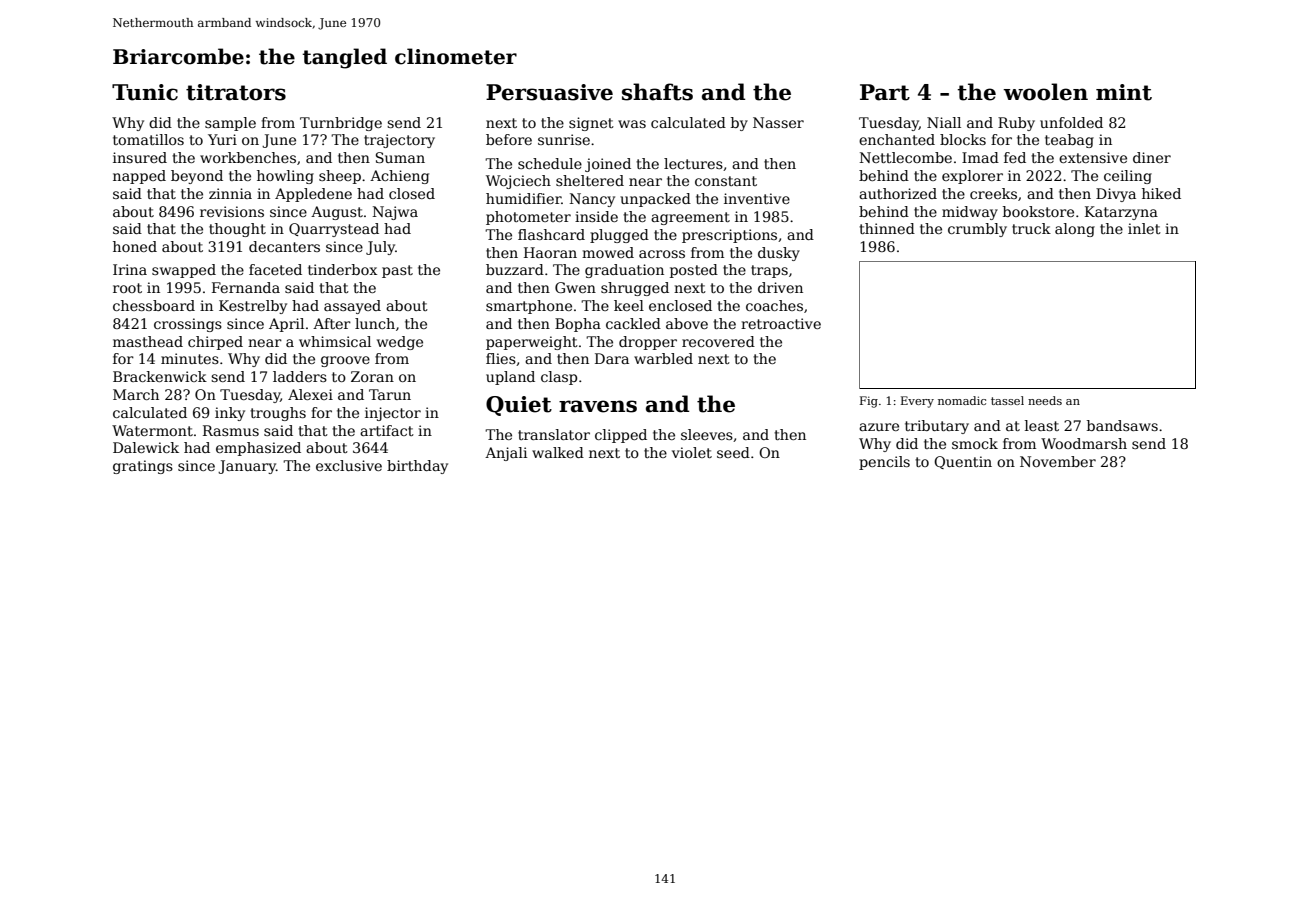 The image size is (1308, 924). What do you see at coordinates (1045, 400) in the document?
I see `needs` at bounding box center [1045, 400].
